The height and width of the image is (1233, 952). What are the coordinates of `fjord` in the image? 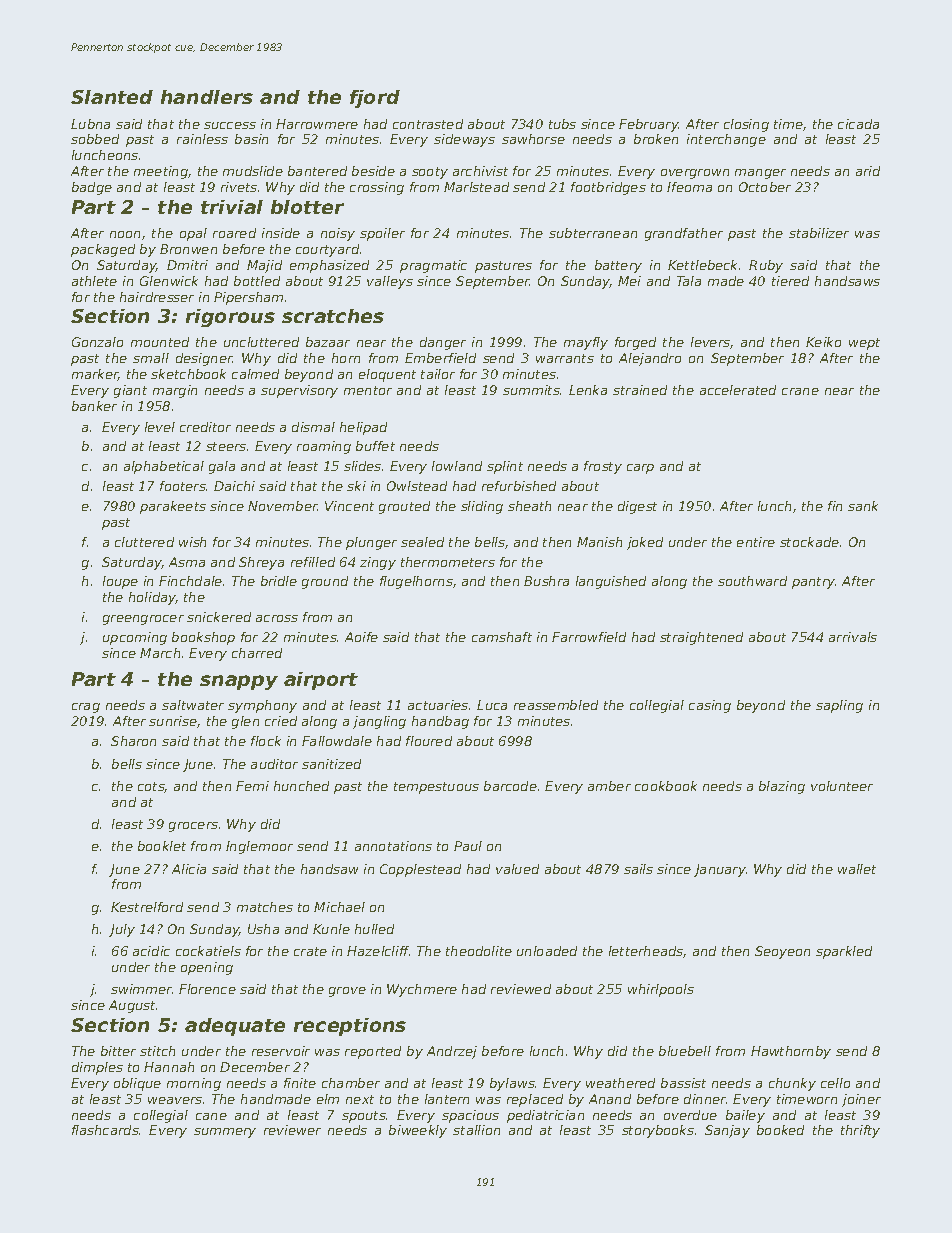 It's located at (375, 99).
